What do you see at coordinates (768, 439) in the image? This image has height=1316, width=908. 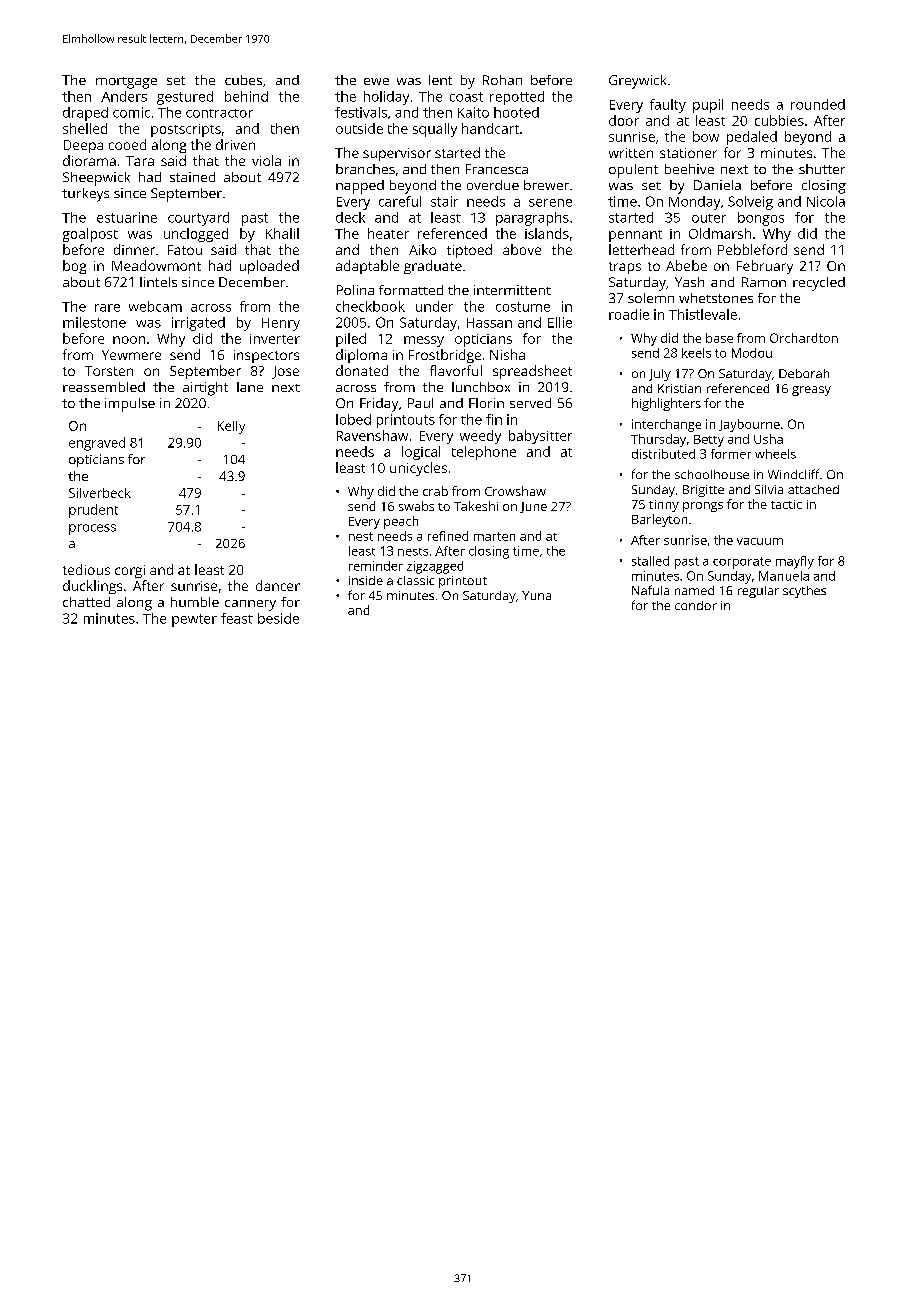 I see `Usha` at bounding box center [768, 439].
